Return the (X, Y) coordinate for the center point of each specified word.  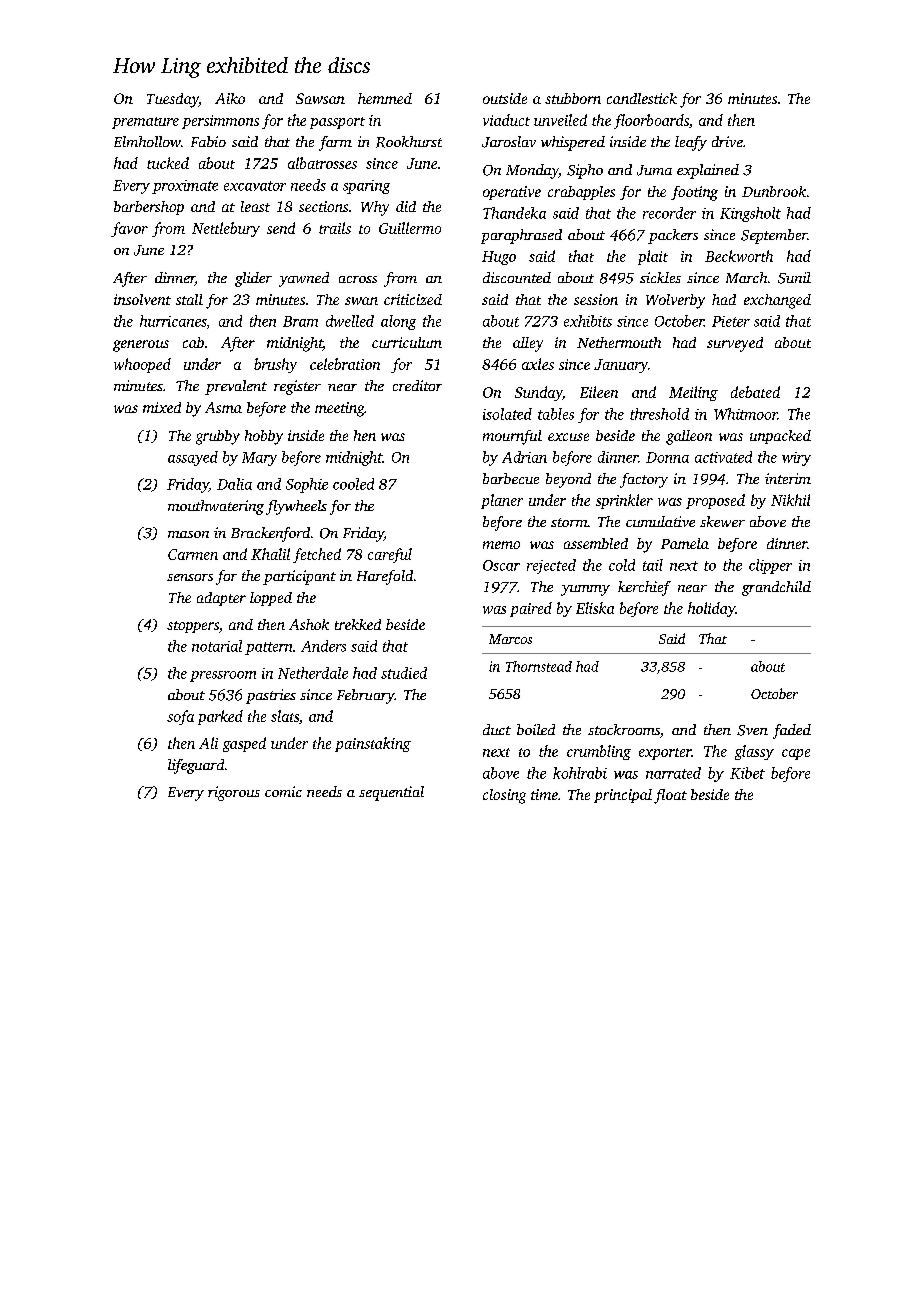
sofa (180, 717)
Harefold (385, 577)
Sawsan (320, 98)
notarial (217, 646)
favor (129, 229)
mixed (162, 407)
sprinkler (624, 501)
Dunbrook (774, 191)
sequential (391, 793)
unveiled (560, 120)
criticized (413, 299)
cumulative (660, 521)
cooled (353, 484)
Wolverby (675, 301)
